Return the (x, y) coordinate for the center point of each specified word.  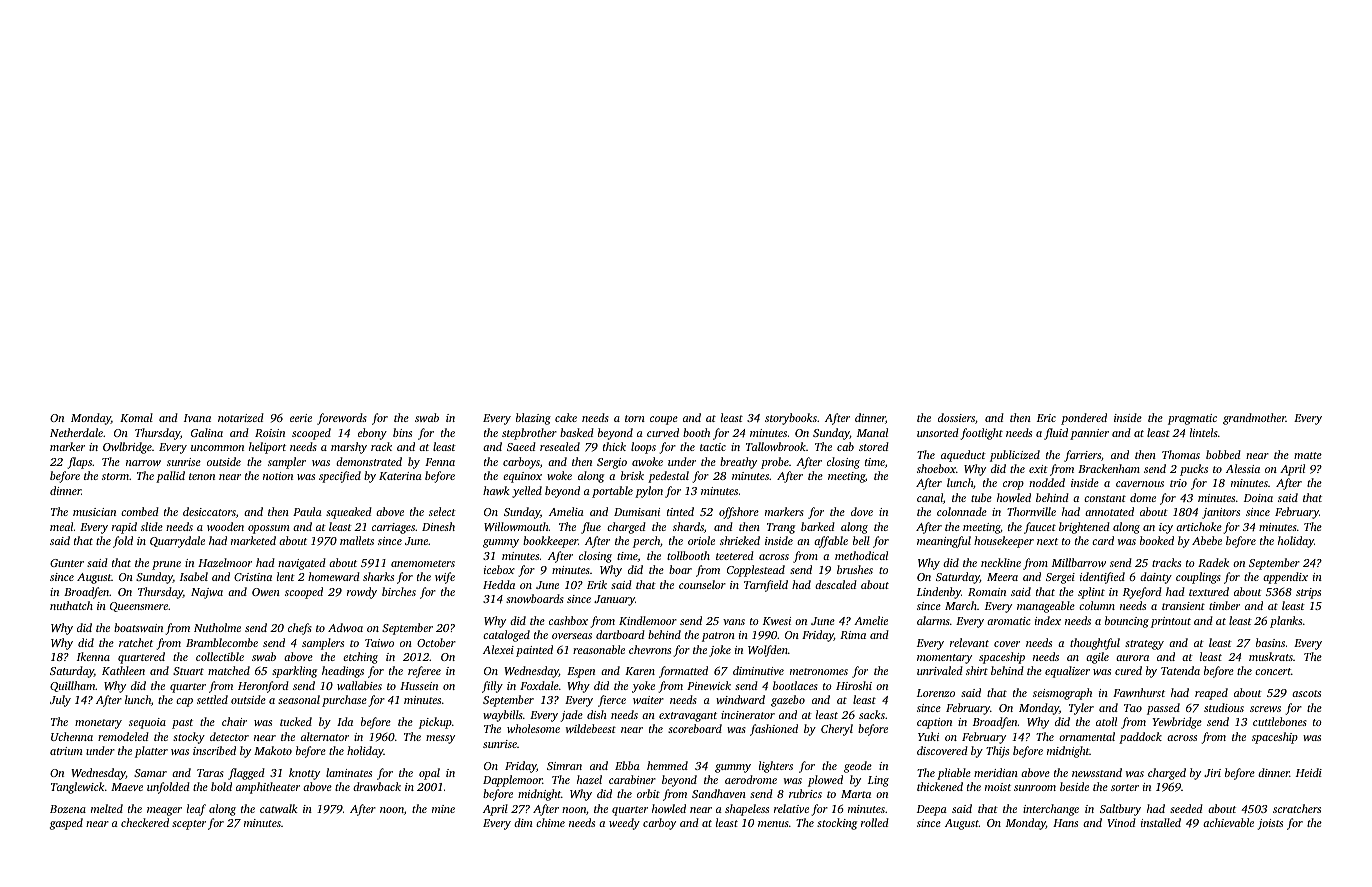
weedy (624, 824)
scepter (189, 825)
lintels (1204, 432)
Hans (1065, 823)
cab (845, 446)
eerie (301, 418)
